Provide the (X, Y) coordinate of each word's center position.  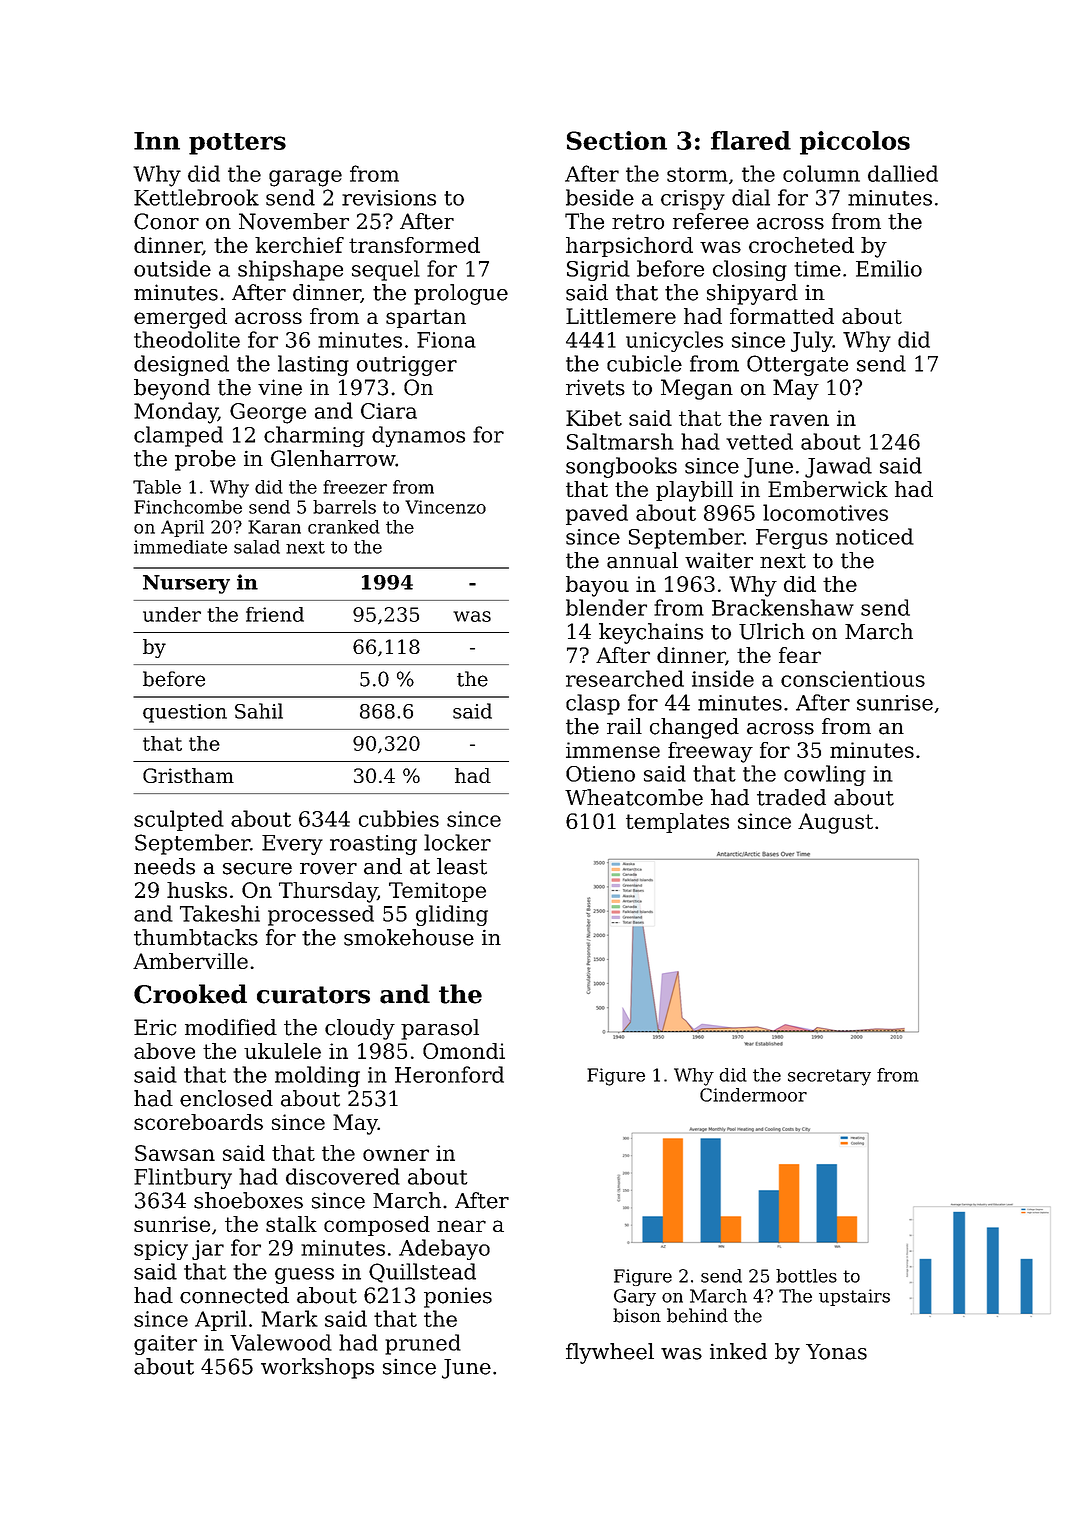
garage (305, 178)
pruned (423, 1344)
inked (738, 1351)
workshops (317, 1368)
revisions (389, 198)
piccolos (855, 143)
